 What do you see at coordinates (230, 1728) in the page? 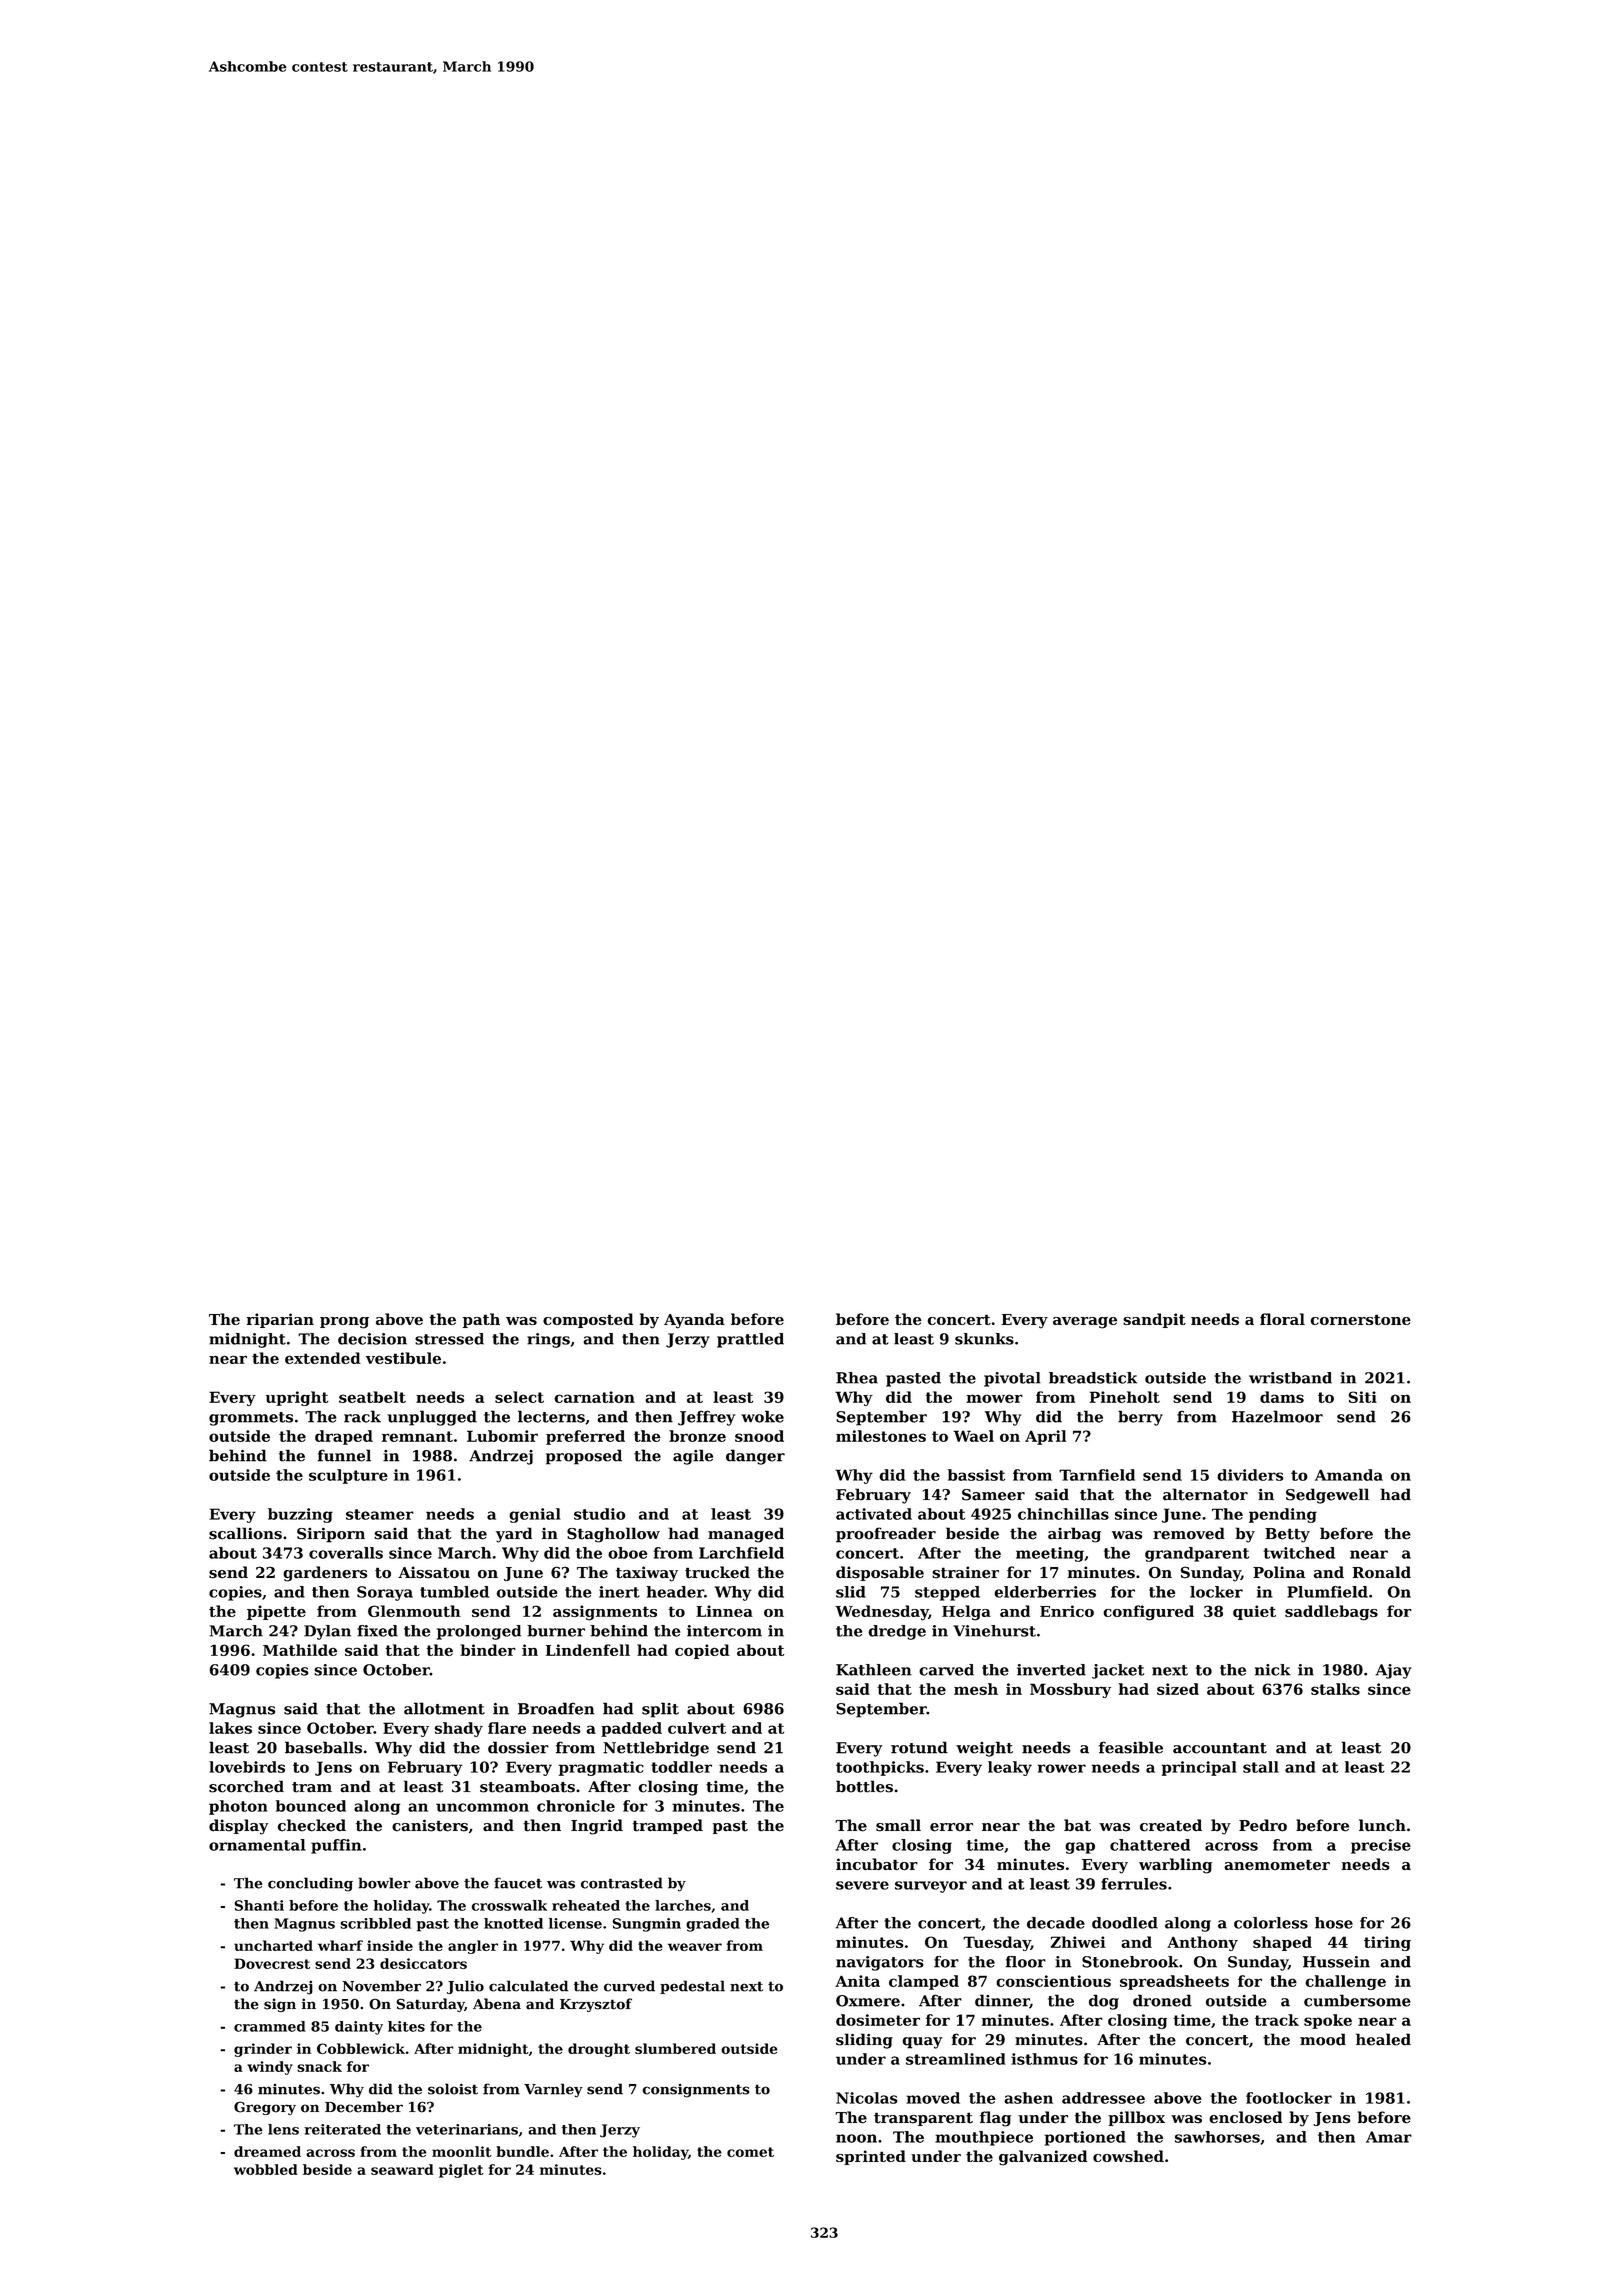
I see `lakes` at bounding box center [230, 1728].
